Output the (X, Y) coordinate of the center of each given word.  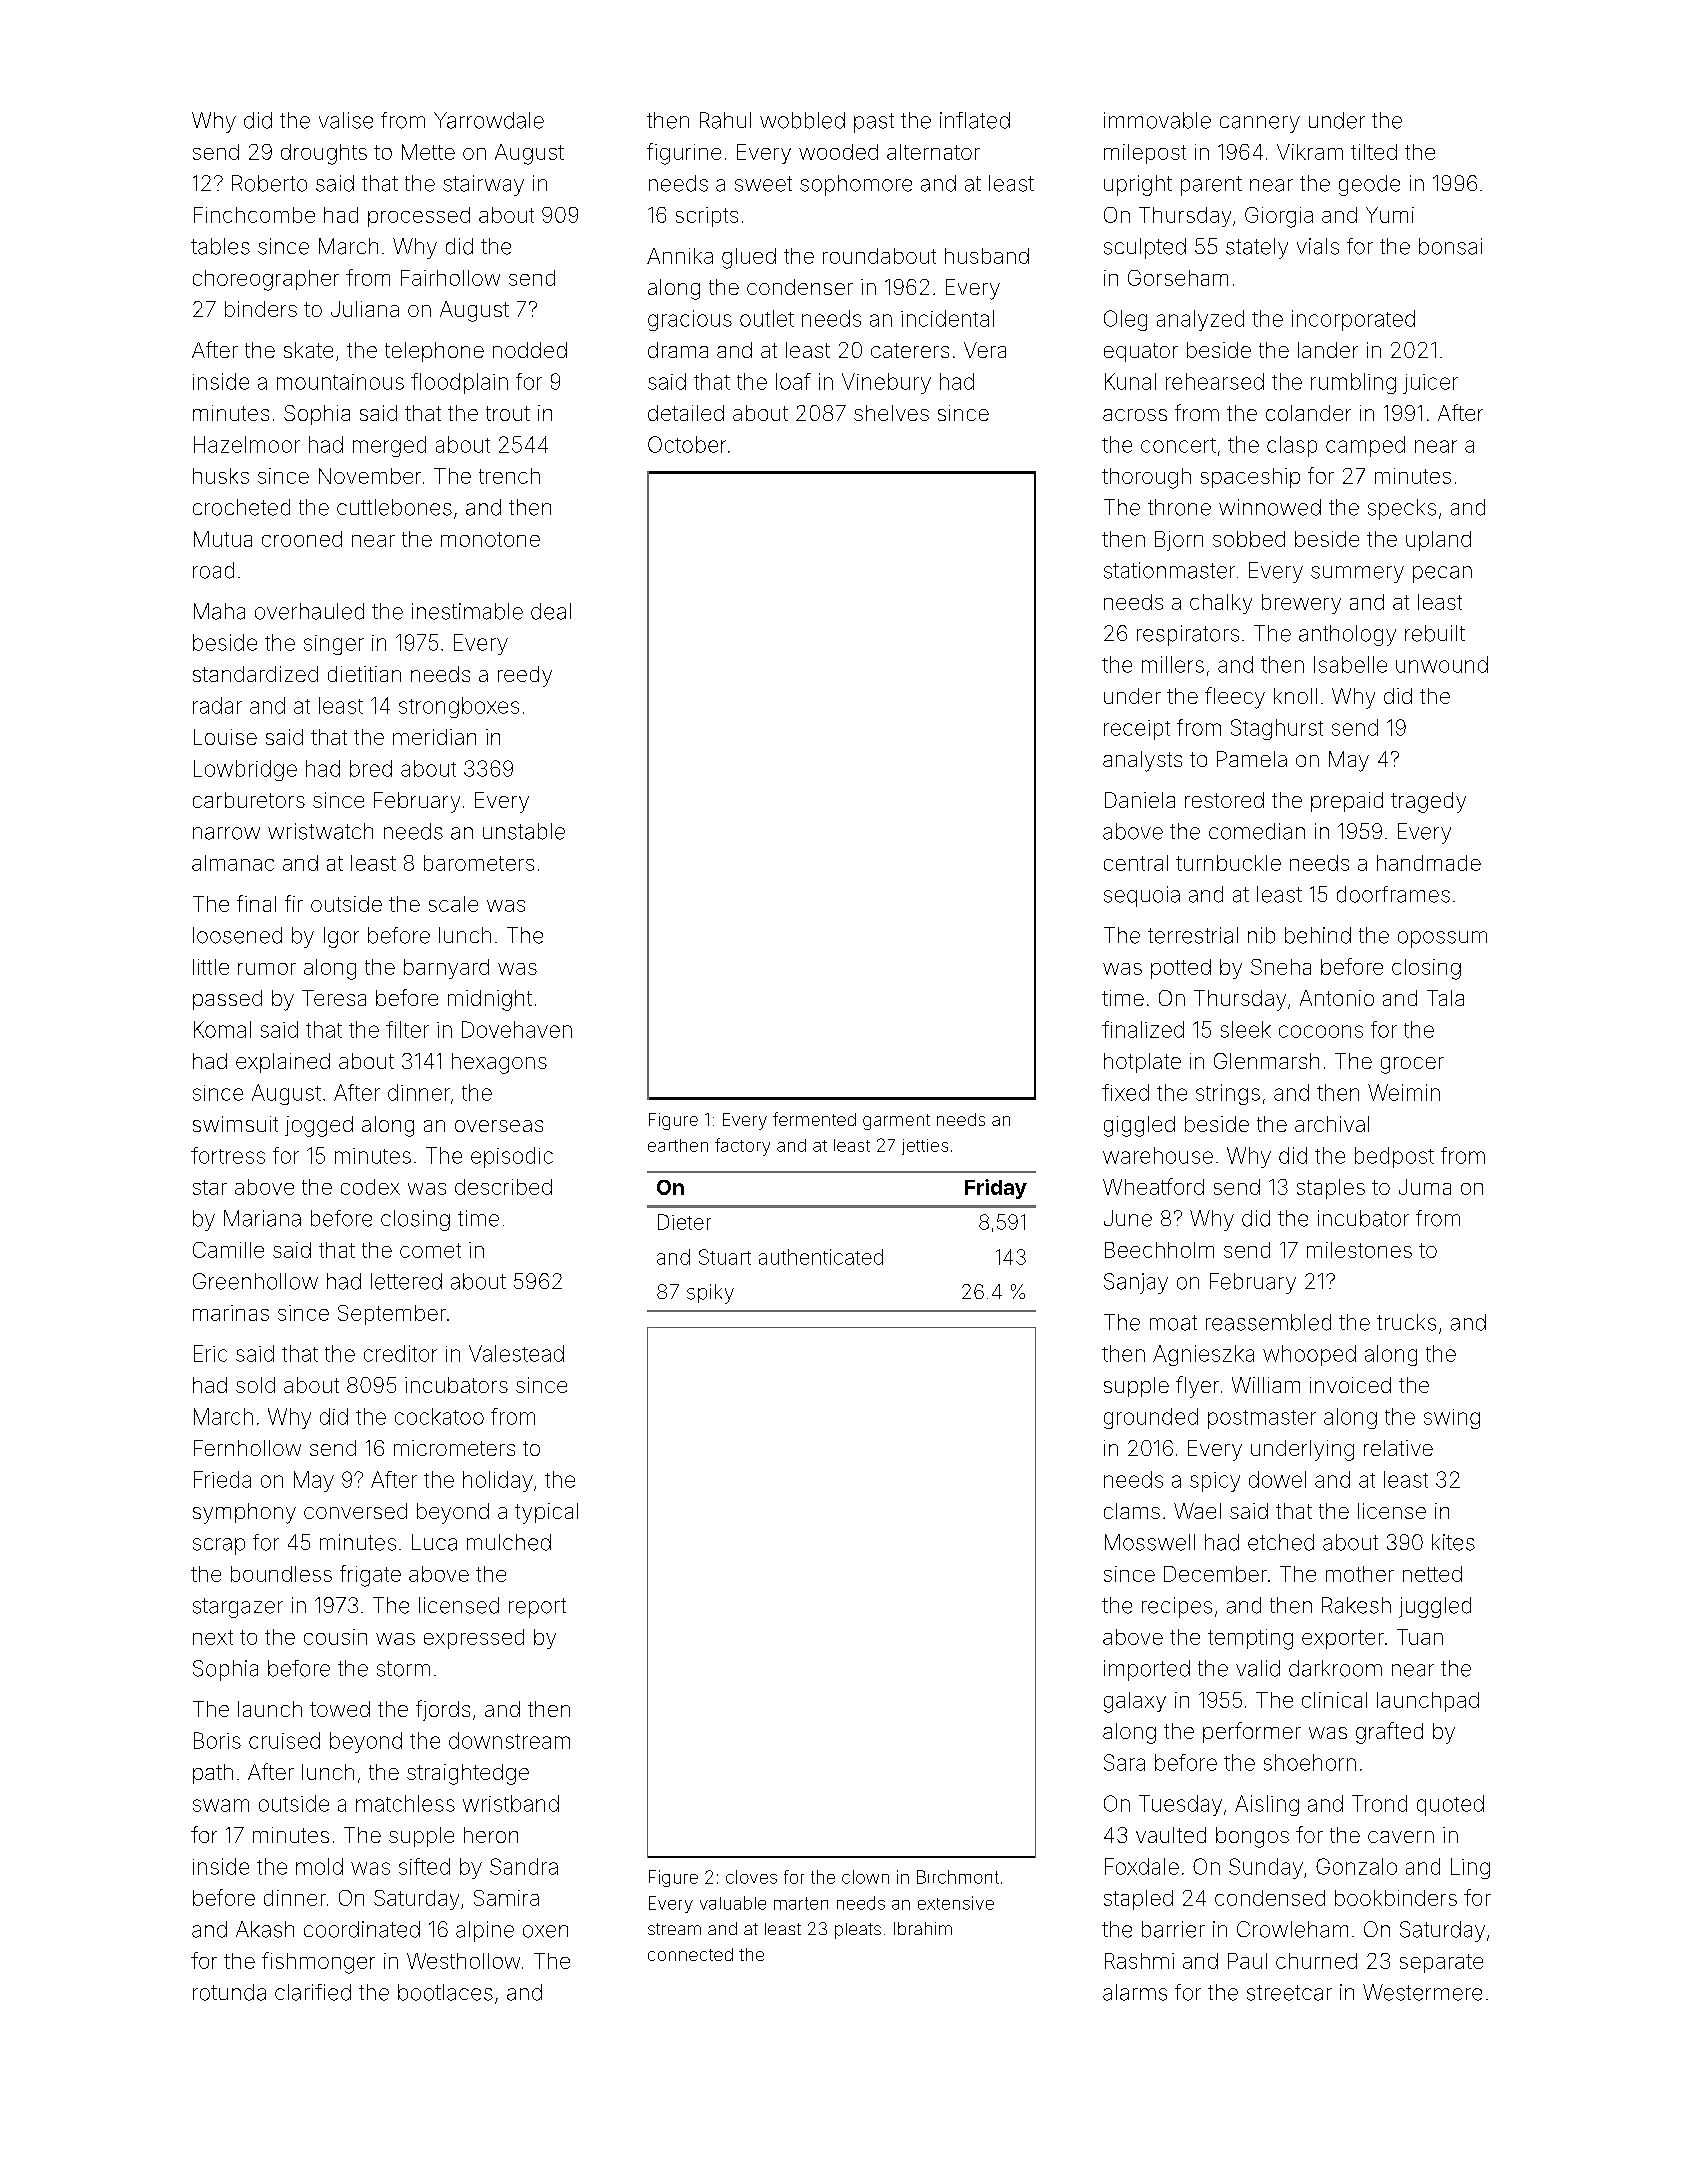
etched (1281, 1542)
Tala (1445, 998)
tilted (1374, 152)
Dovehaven (517, 1029)
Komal (222, 1029)
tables (220, 246)
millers (1173, 664)
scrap (219, 1546)
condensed (1270, 1898)
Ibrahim (923, 1928)
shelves (891, 413)
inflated (975, 120)
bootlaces (445, 1992)
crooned (302, 539)
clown (865, 1877)
